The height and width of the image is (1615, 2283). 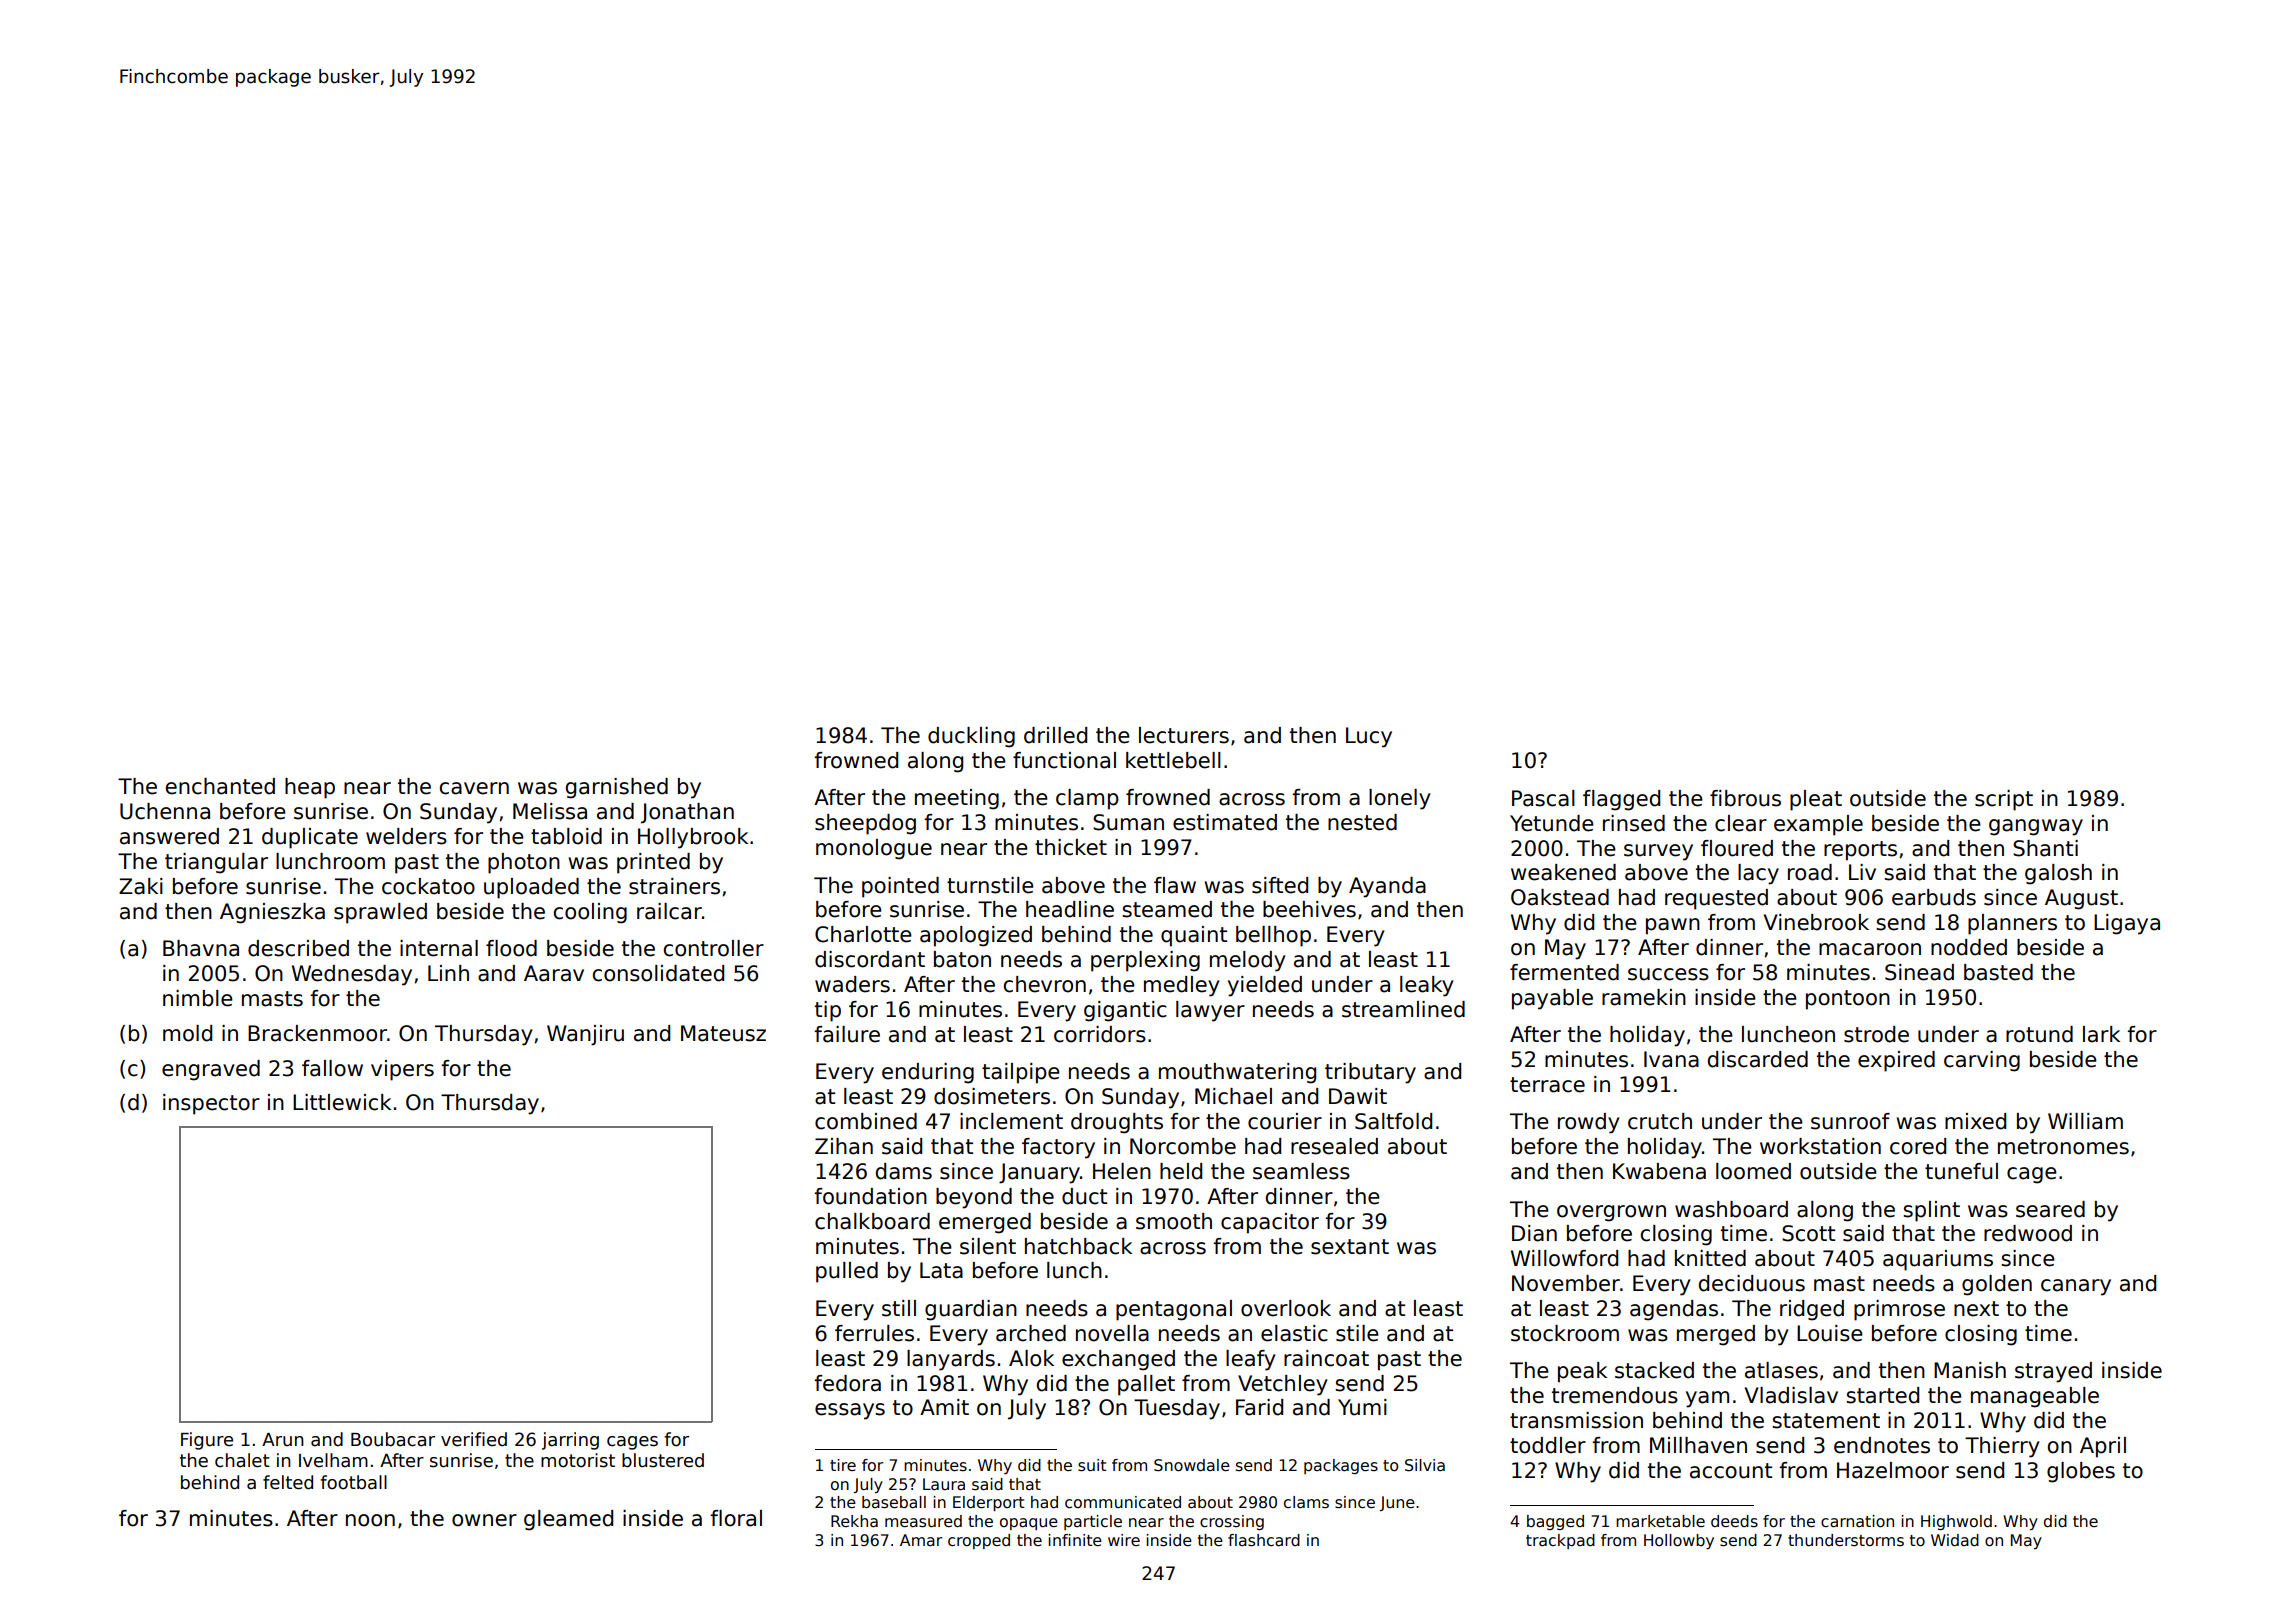 I want to click on enchanted, so click(x=220, y=786).
